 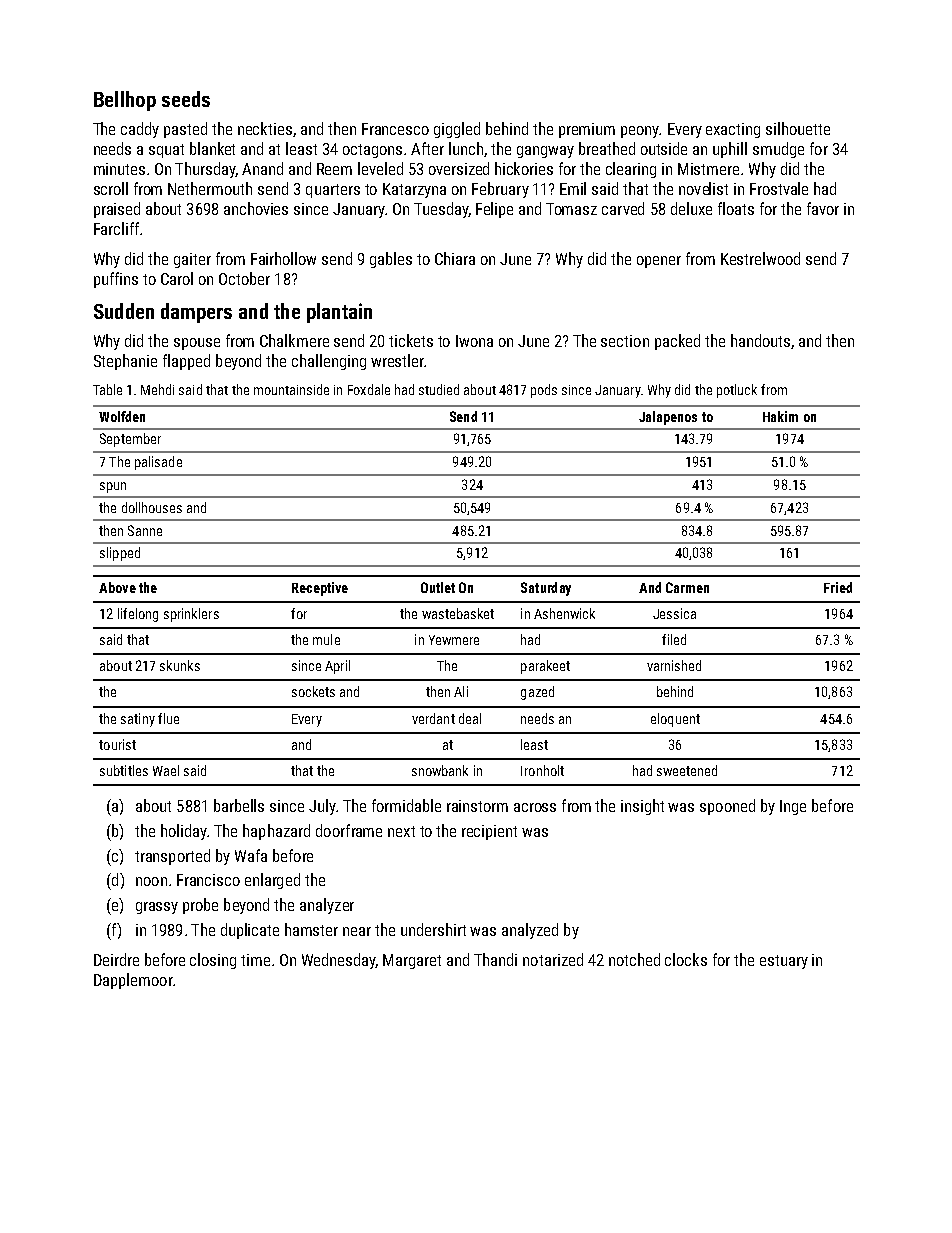 I want to click on pods, so click(x=544, y=391).
